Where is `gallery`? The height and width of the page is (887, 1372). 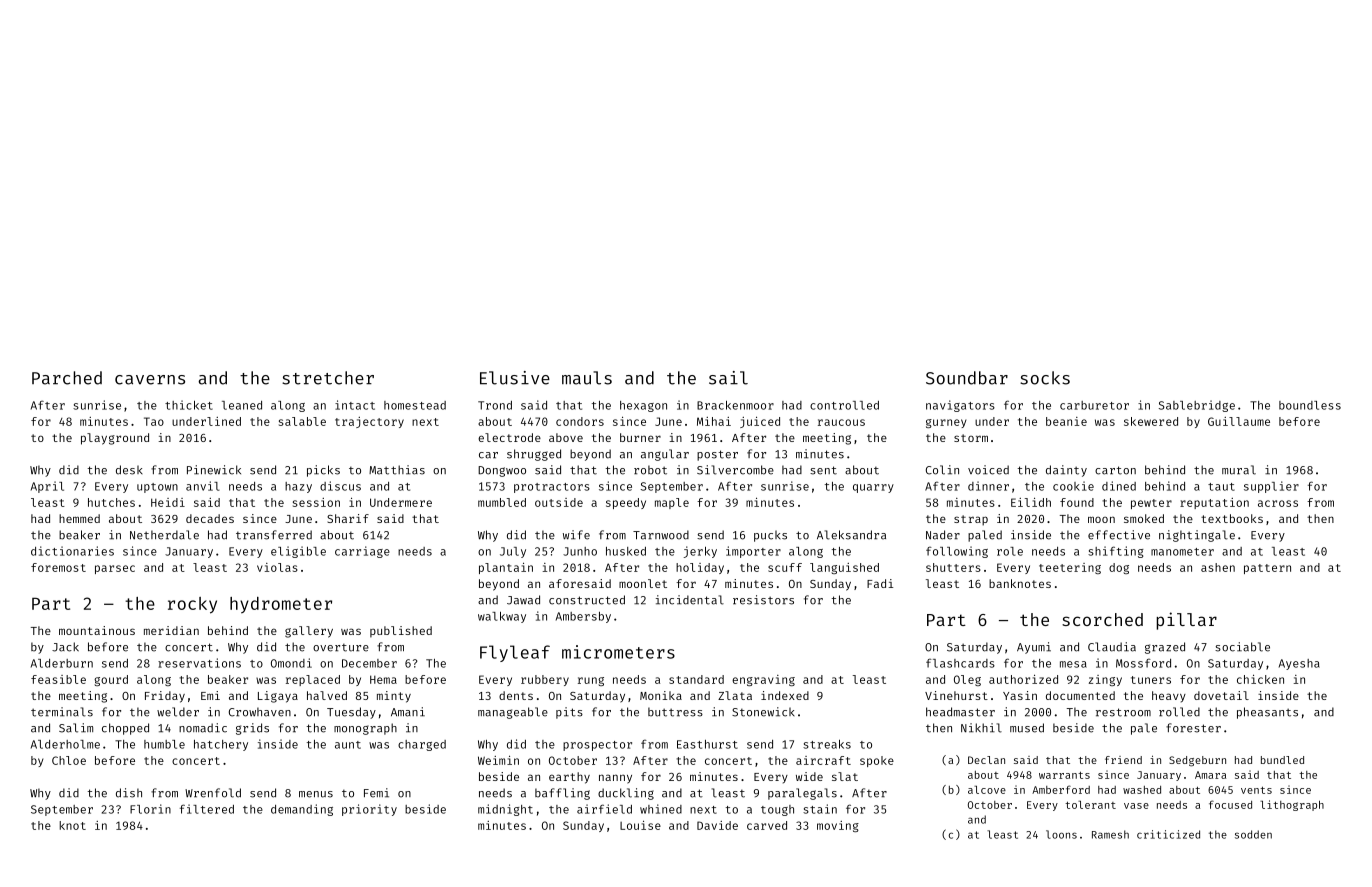
gallery is located at coordinates (309, 632).
